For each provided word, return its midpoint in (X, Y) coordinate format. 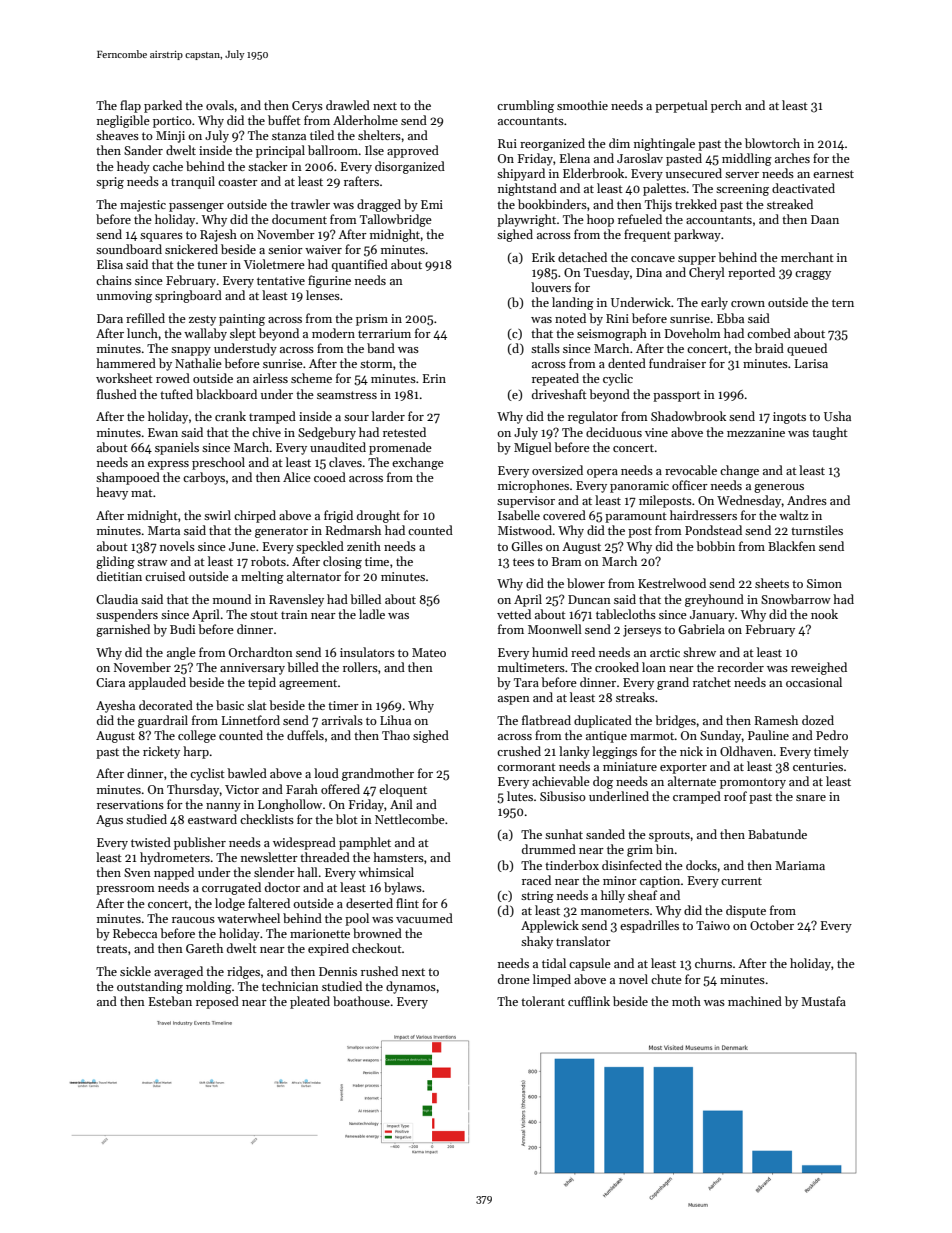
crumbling (525, 106)
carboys (204, 478)
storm (376, 364)
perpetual (681, 106)
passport (677, 396)
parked (163, 106)
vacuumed (424, 918)
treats (111, 949)
